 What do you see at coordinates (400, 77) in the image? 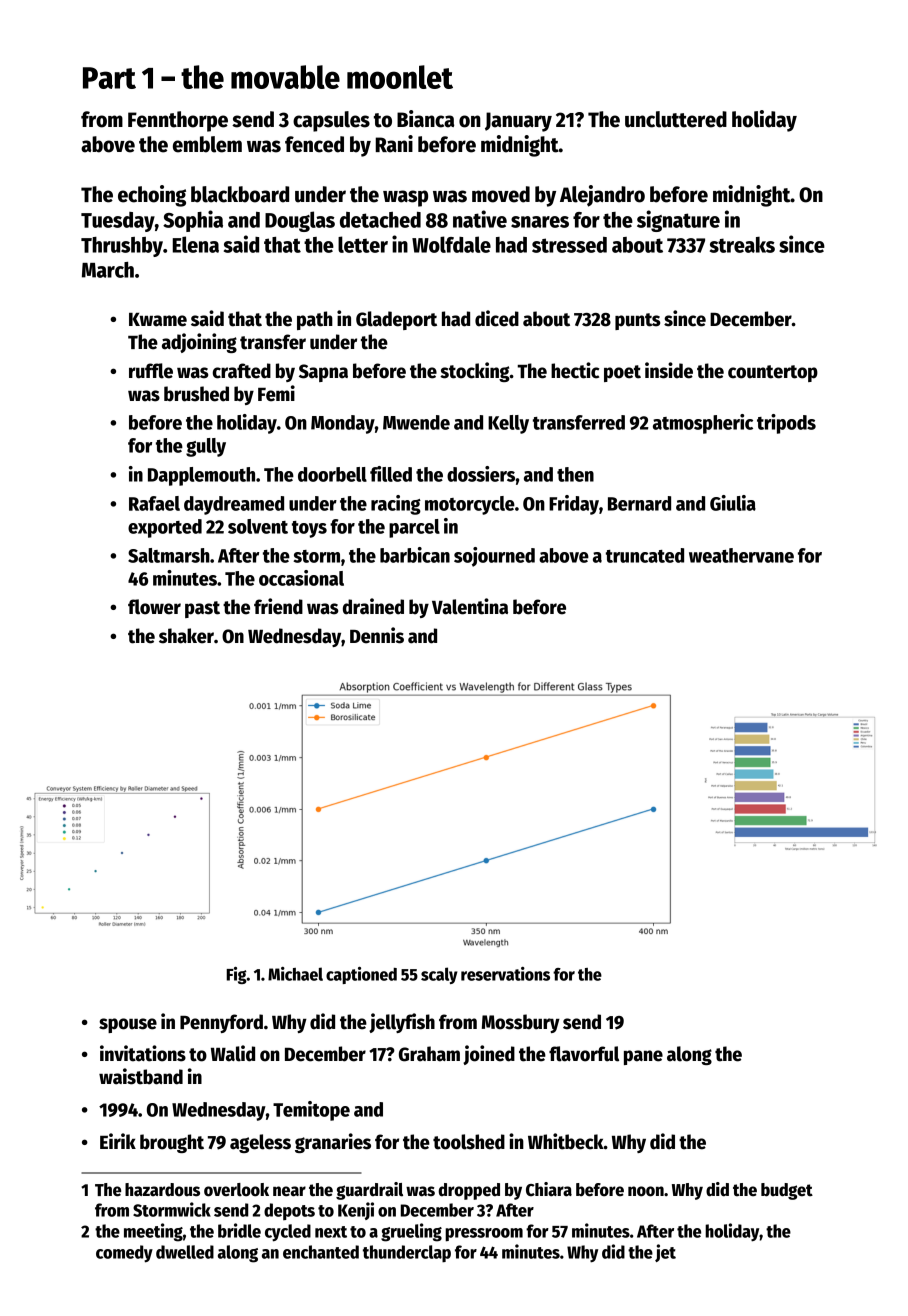
I see `moonlet` at bounding box center [400, 77].
